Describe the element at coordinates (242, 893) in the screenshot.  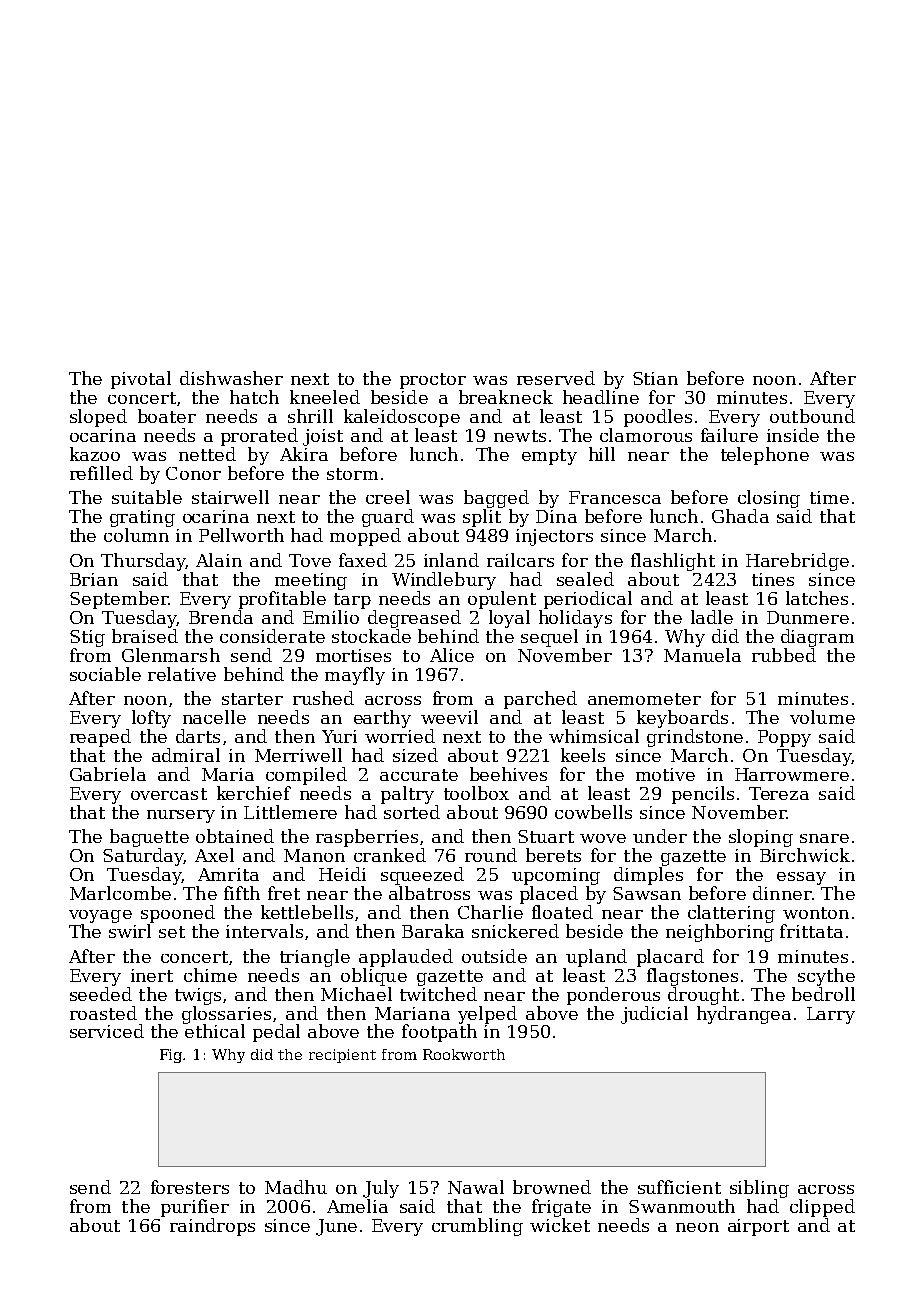
I see `fifth` at that location.
